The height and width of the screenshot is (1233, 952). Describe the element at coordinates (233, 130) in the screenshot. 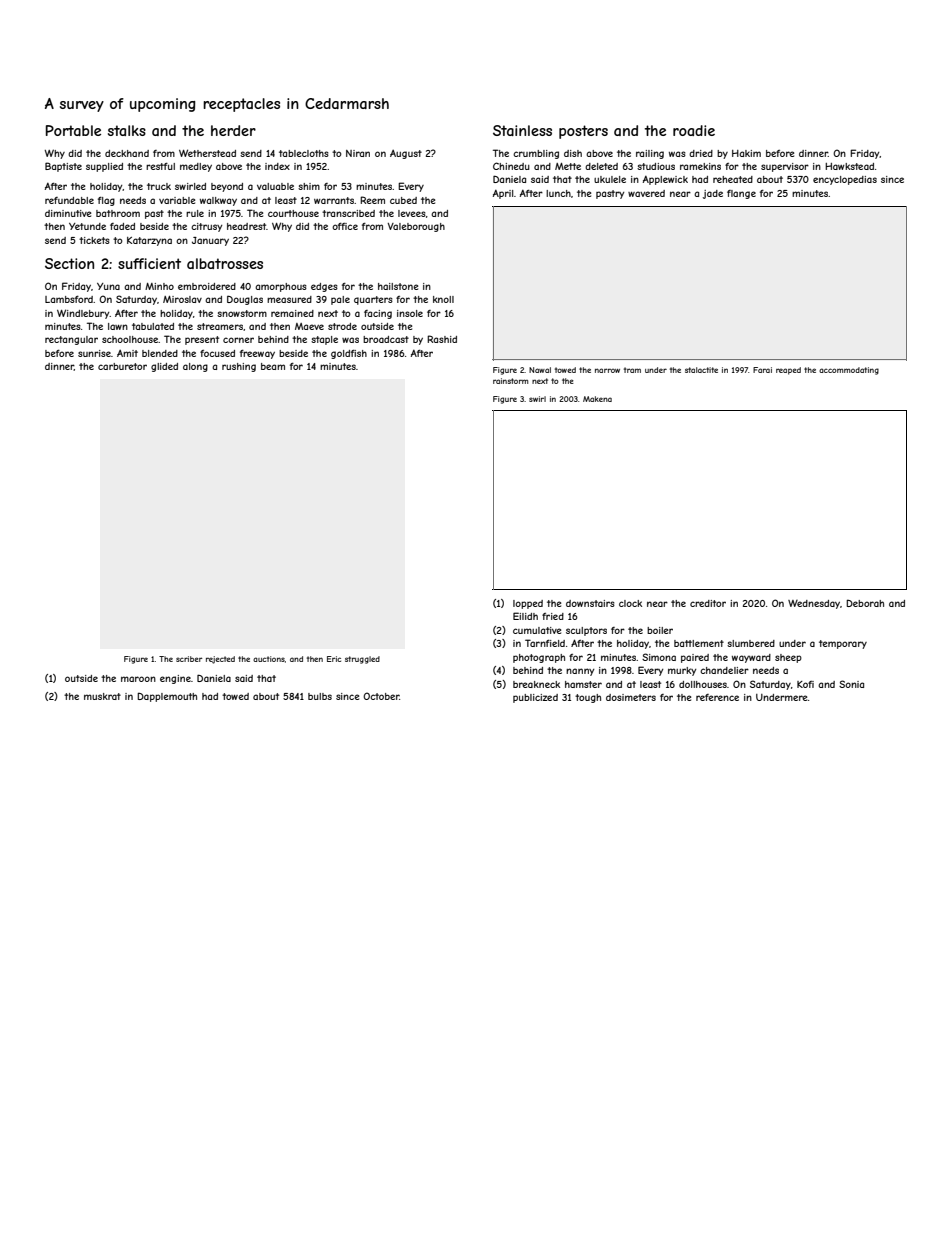

I see `herder` at that location.
